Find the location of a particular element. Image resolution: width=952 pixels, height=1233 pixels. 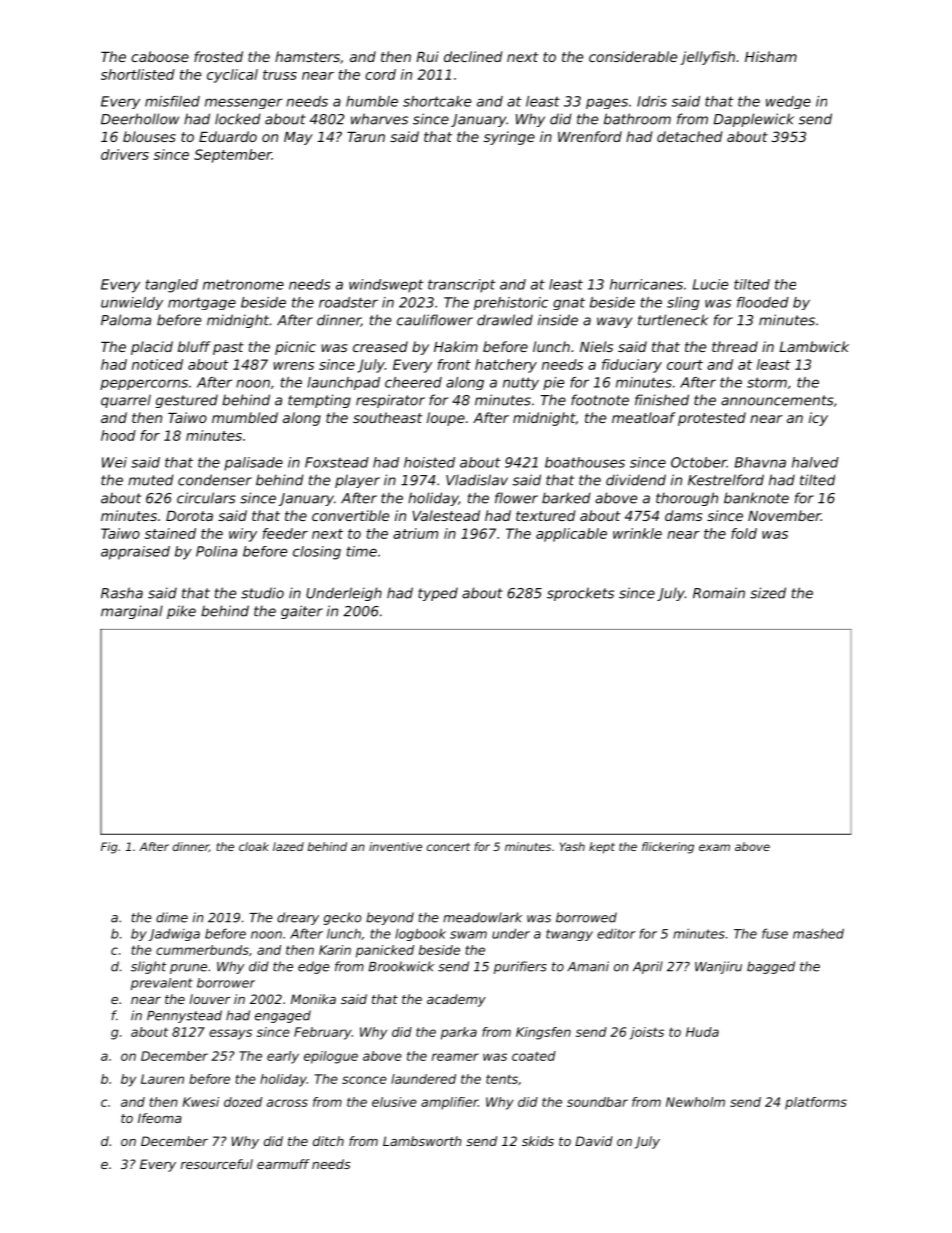

hamsters is located at coordinates (307, 56).
